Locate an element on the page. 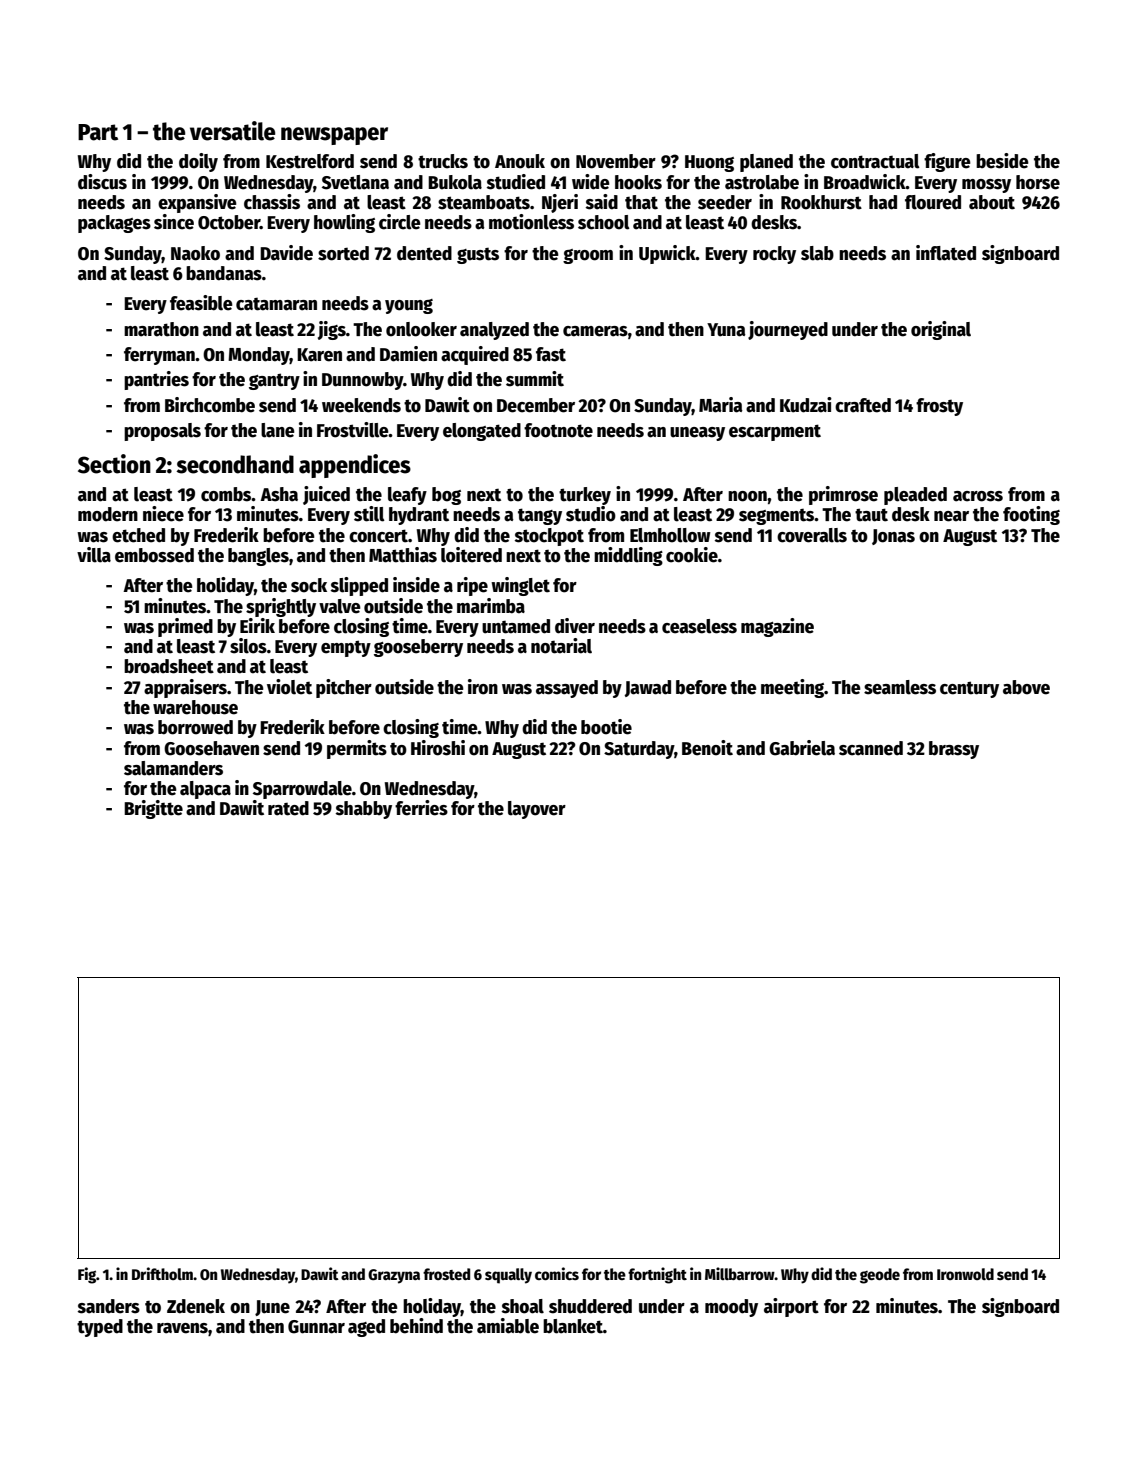 This document has height=1473, width=1138. across is located at coordinates (978, 496).
